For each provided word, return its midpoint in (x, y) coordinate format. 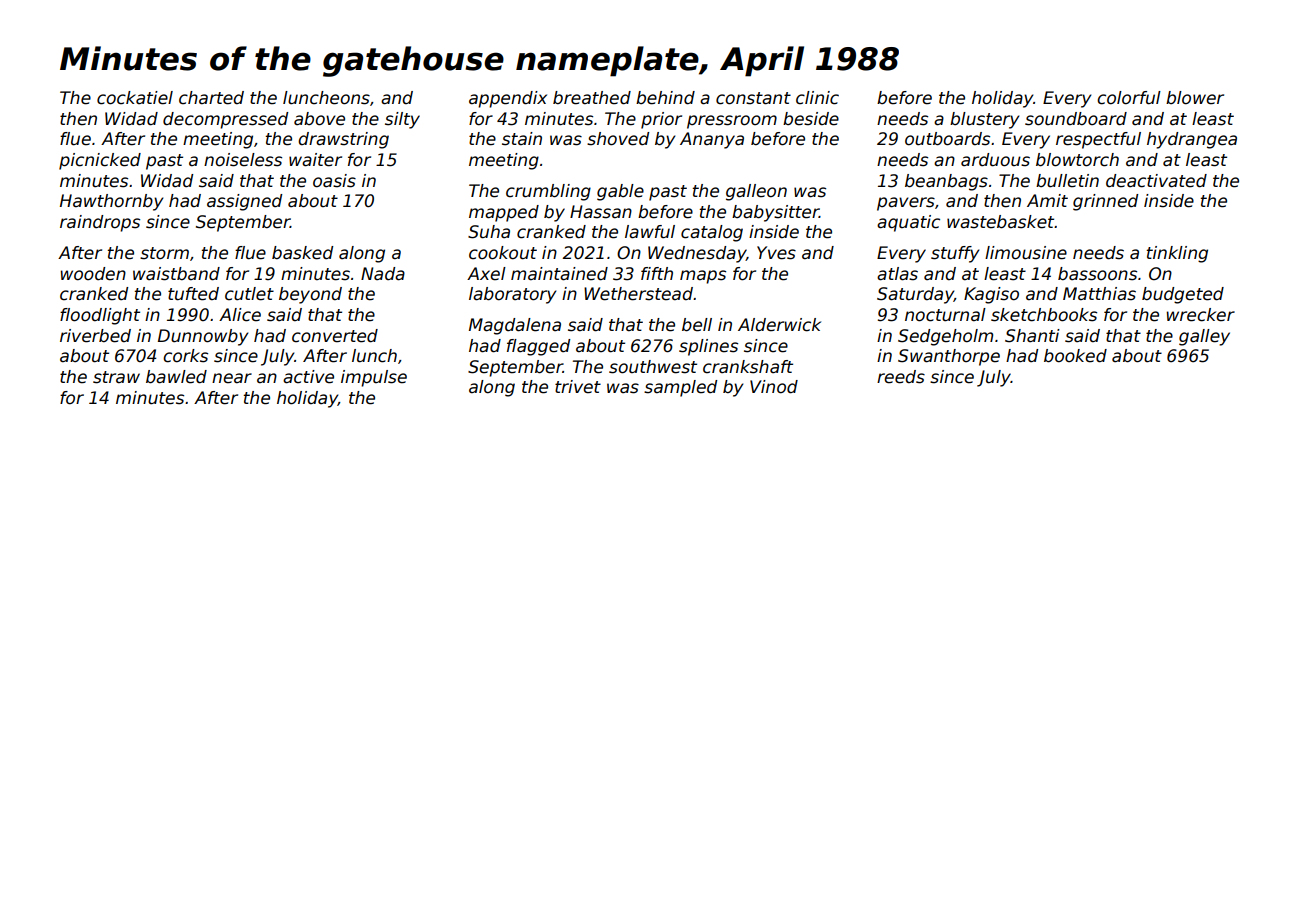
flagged (538, 347)
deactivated (1156, 181)
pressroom (732, 122)
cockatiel (135, 98)
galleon (756, 192)
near (232, 378)
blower (1195, 98)
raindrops (100, 223)
